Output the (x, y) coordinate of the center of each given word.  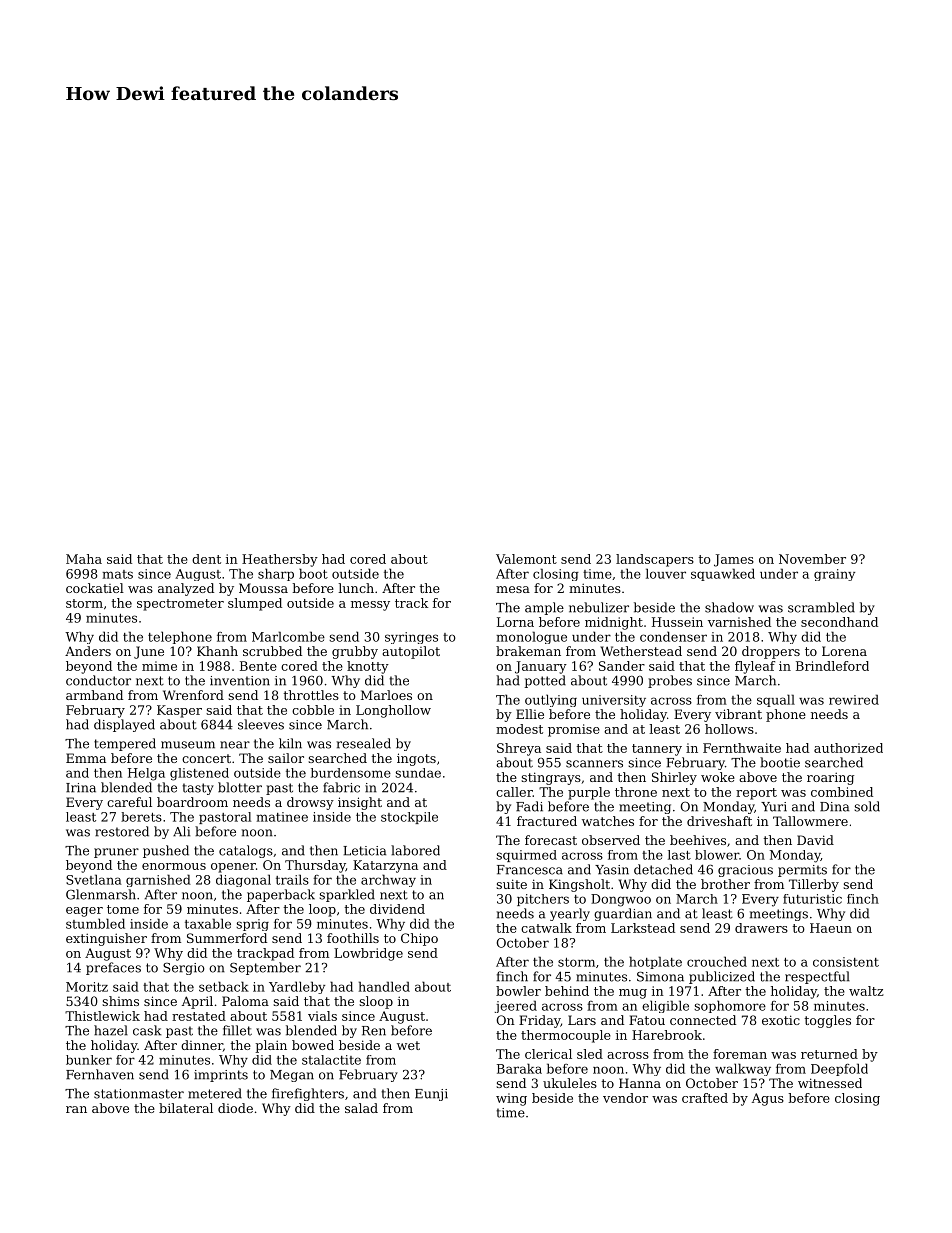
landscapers (655, 560)
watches (608, 821)
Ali (181, 831)
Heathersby (280, 560)
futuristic (812, 899)
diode (235, 1108)
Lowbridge (368, 954)
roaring (830, 778)
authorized (848, 748)
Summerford (227, 938)
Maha (84, 559)
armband (94, 695)
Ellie (530, 714)
